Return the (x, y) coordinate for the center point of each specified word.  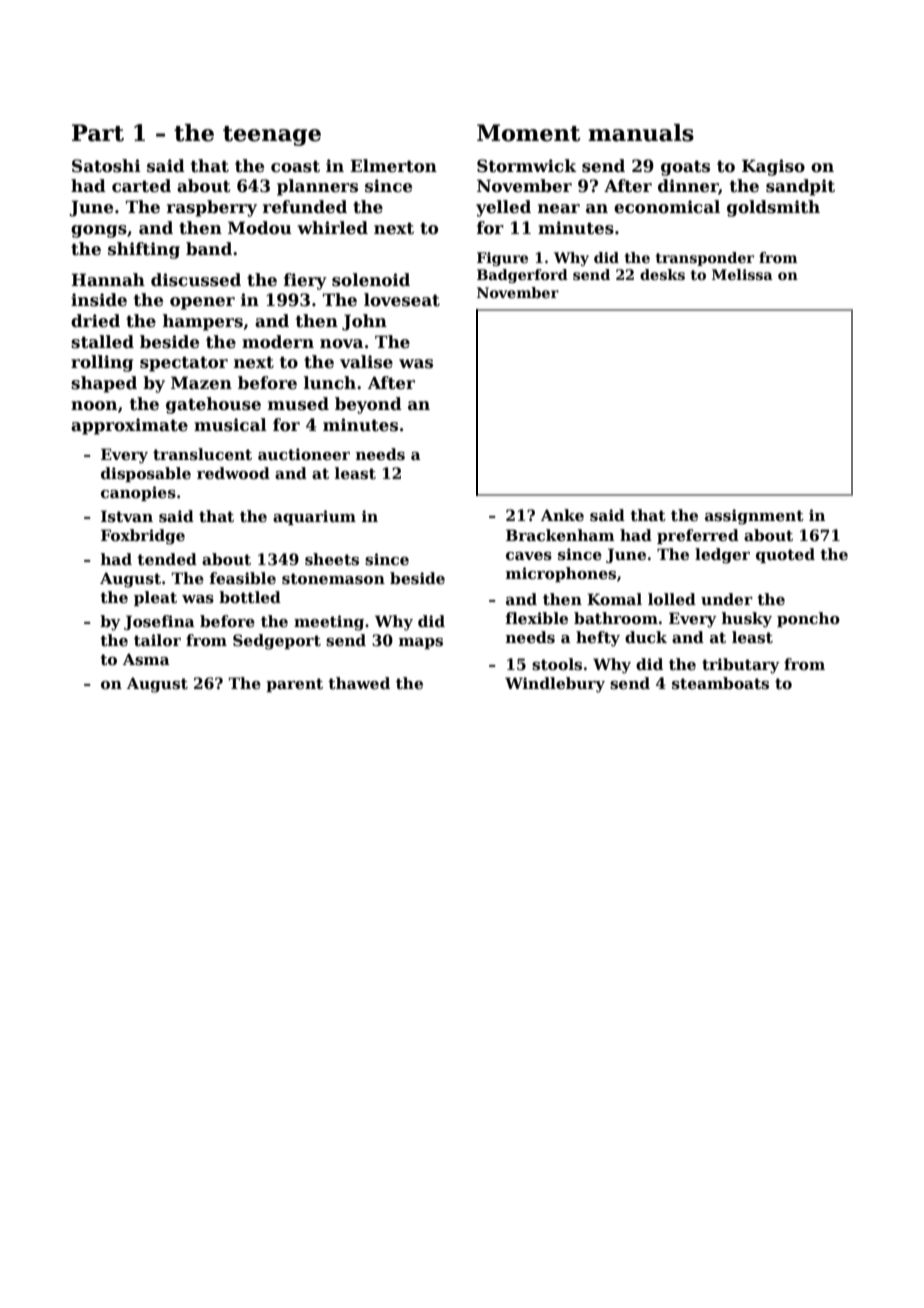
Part (98, 133)
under (727, 599)
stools (557, 664)
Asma (146, 659)
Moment (528, 133)
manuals (641, 133)
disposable (146, 474)
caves (529, 556)
